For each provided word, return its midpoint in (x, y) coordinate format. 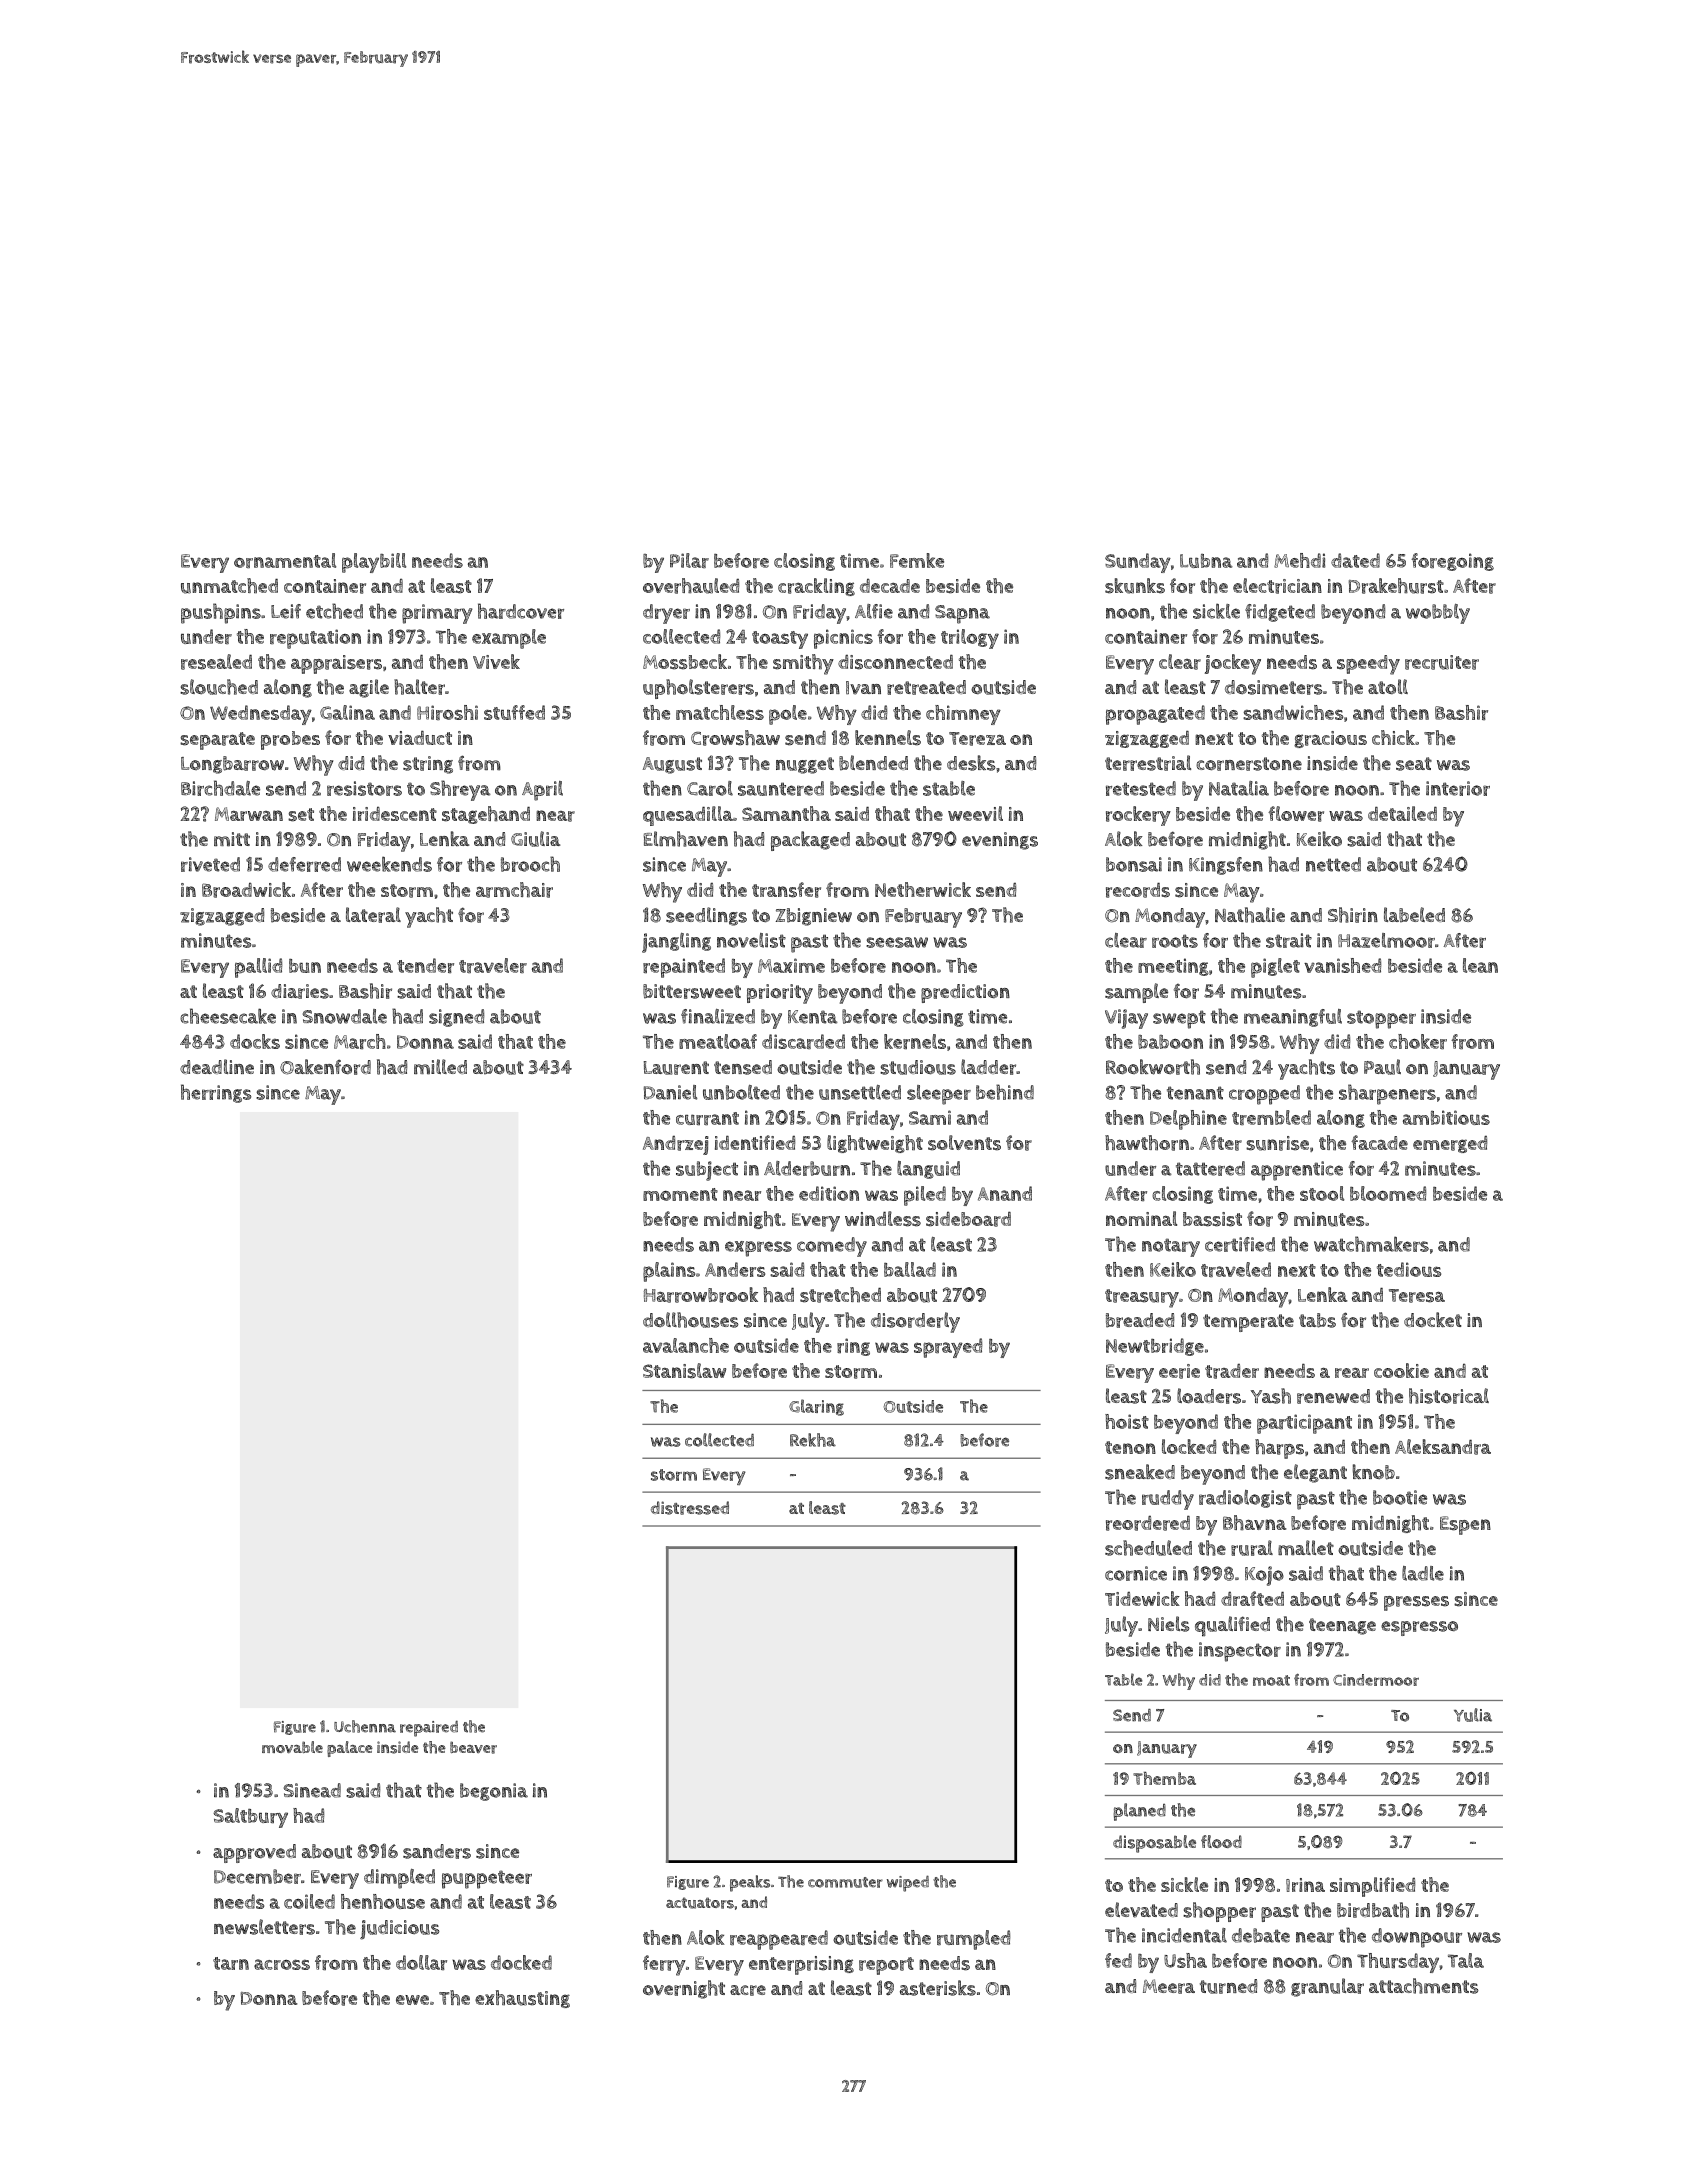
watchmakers (1371, 1244)
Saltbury (250, 1818)
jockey (1233, 664)
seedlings (706, 916)
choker (1418, 1041)
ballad (910, 1269)
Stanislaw (684, 1371)
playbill (374, 563)
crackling (816, 587)
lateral (373, 915)
